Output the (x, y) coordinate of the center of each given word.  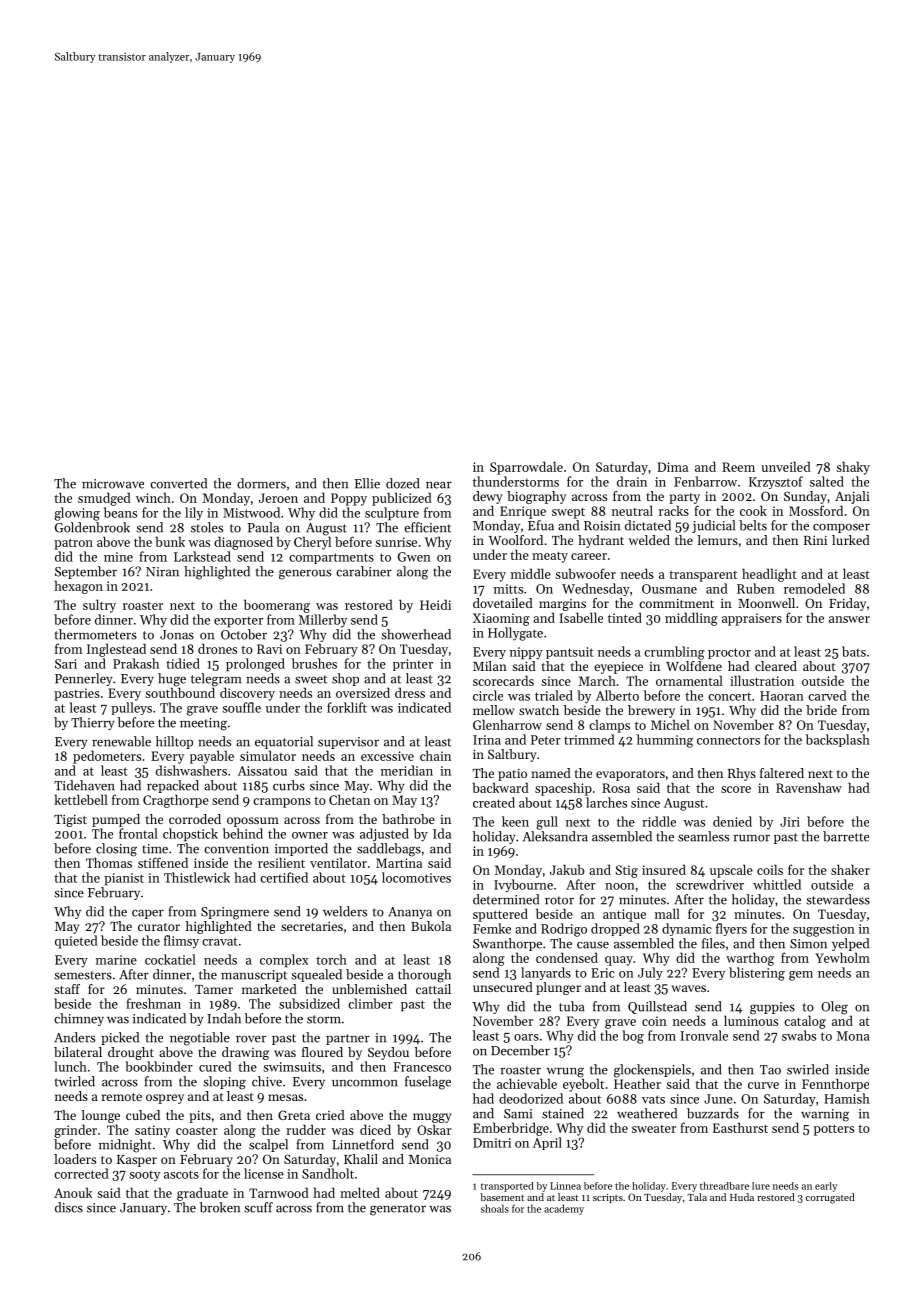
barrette (846, 836)
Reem (738, 467)
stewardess (838, 899)
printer (413, 665)
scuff (258, 1207)
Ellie (367, 483)
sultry (99, 606)
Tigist (70, 821)
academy (564, 1209)
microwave (113, 484)
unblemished (369, 989)
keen (515, 821)
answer (849, 619)
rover (251, 1039)
